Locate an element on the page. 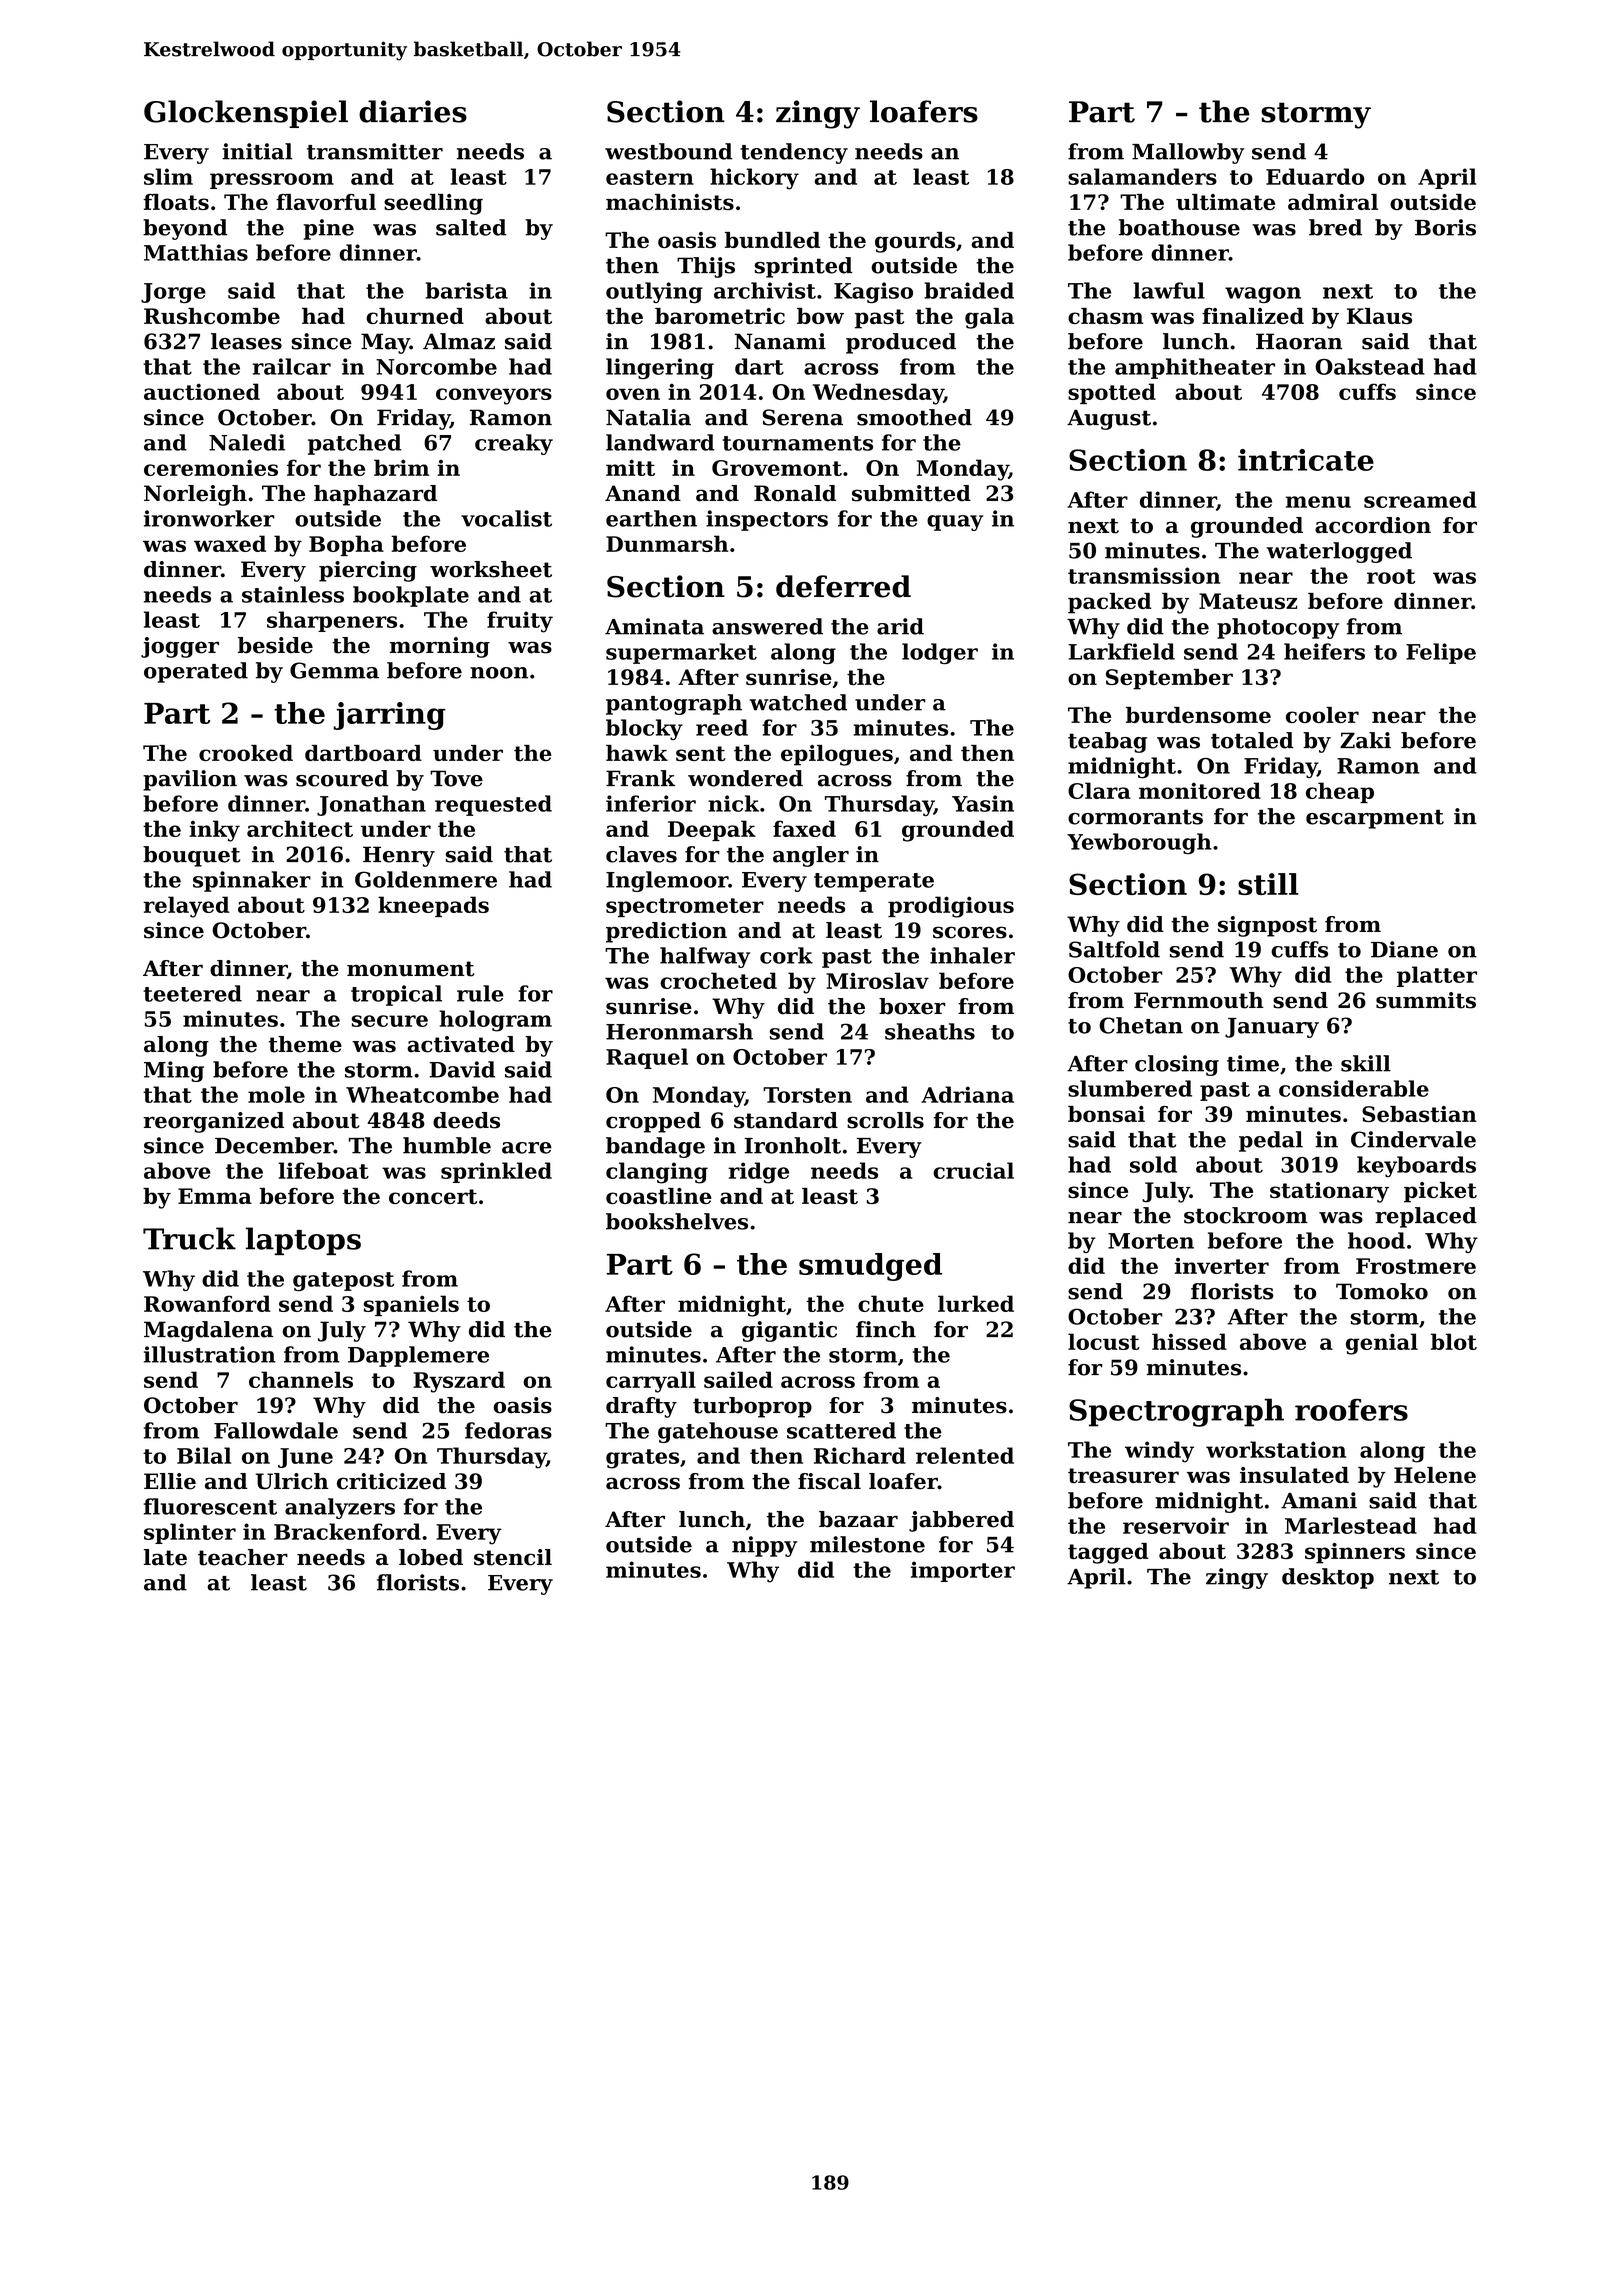 The width and height of the document is (1620, 2292). gigantic is located at coordinates (789, 1331).
